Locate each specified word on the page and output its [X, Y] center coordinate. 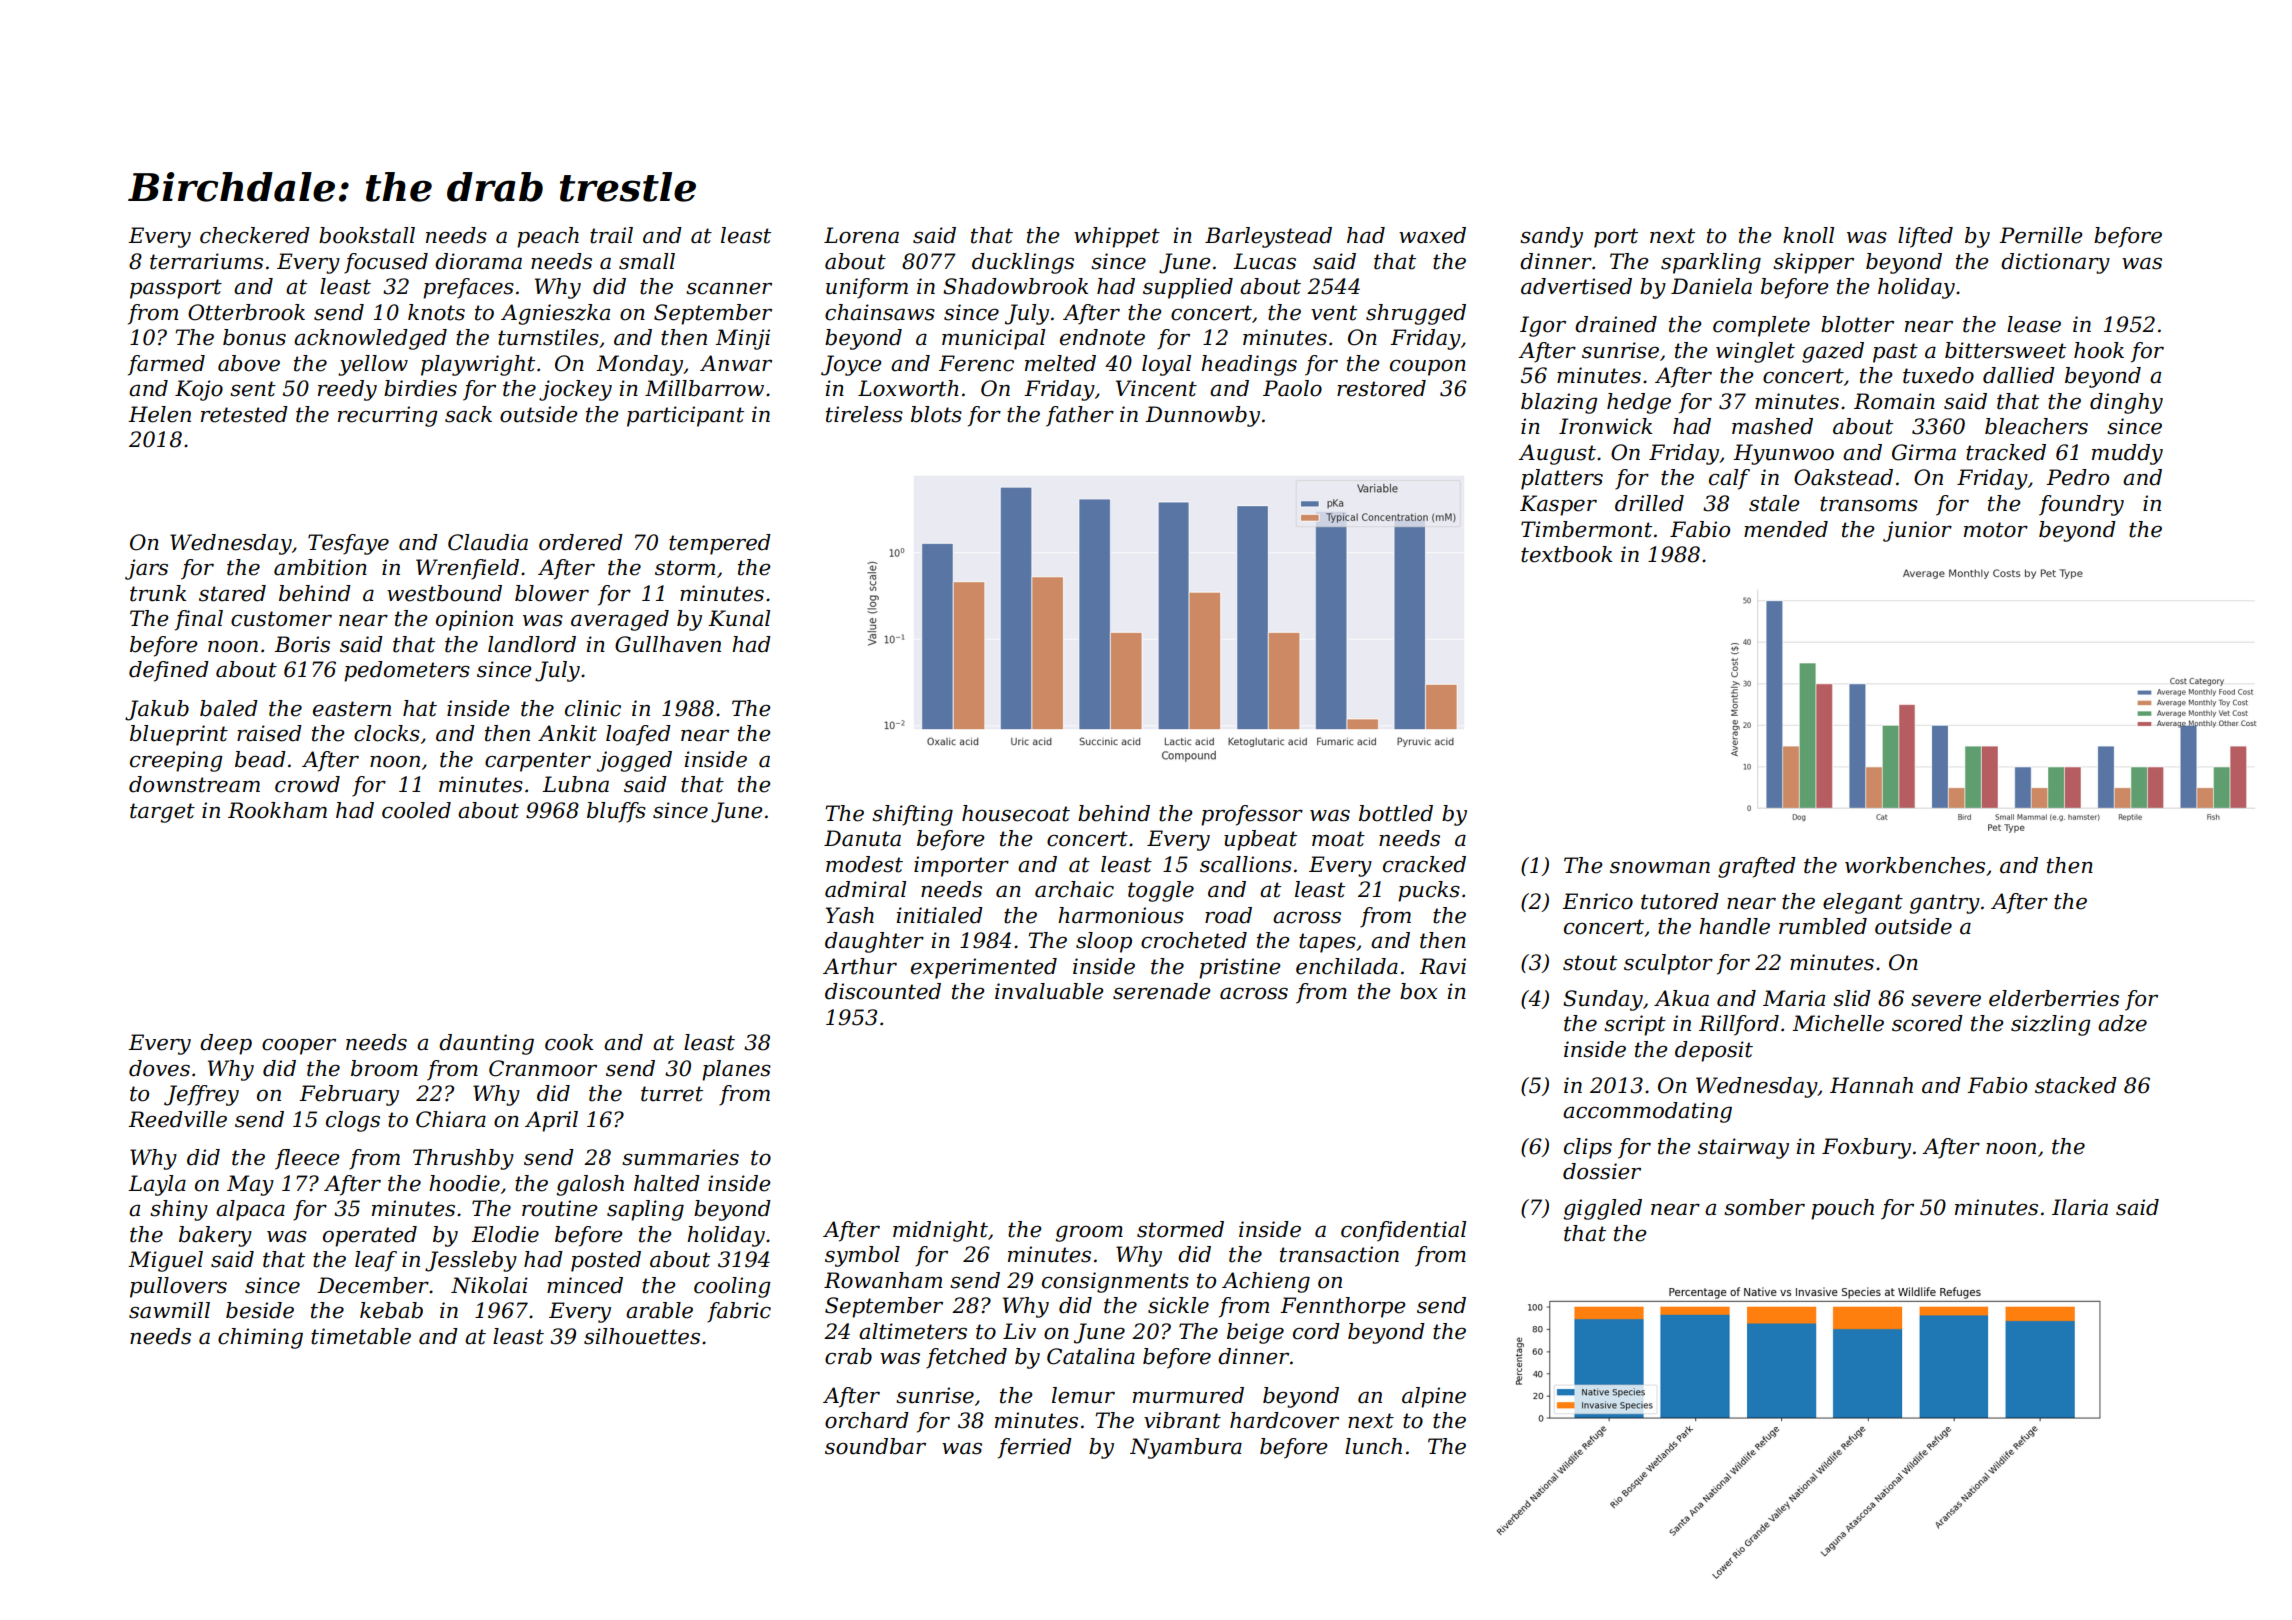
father [1080, 416]
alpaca [250, 1210]
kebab [391, 1310]
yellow [373, 365]
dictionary [2055, 263]
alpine [1434, 1397]
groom [1089, 1233]
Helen [159, 414]
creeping [176, 761]
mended [1786, 529]
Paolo [1292, 388]
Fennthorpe [1343, 1307]
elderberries [2054, 998]
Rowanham [883, 1280]
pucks [1429, 891]
